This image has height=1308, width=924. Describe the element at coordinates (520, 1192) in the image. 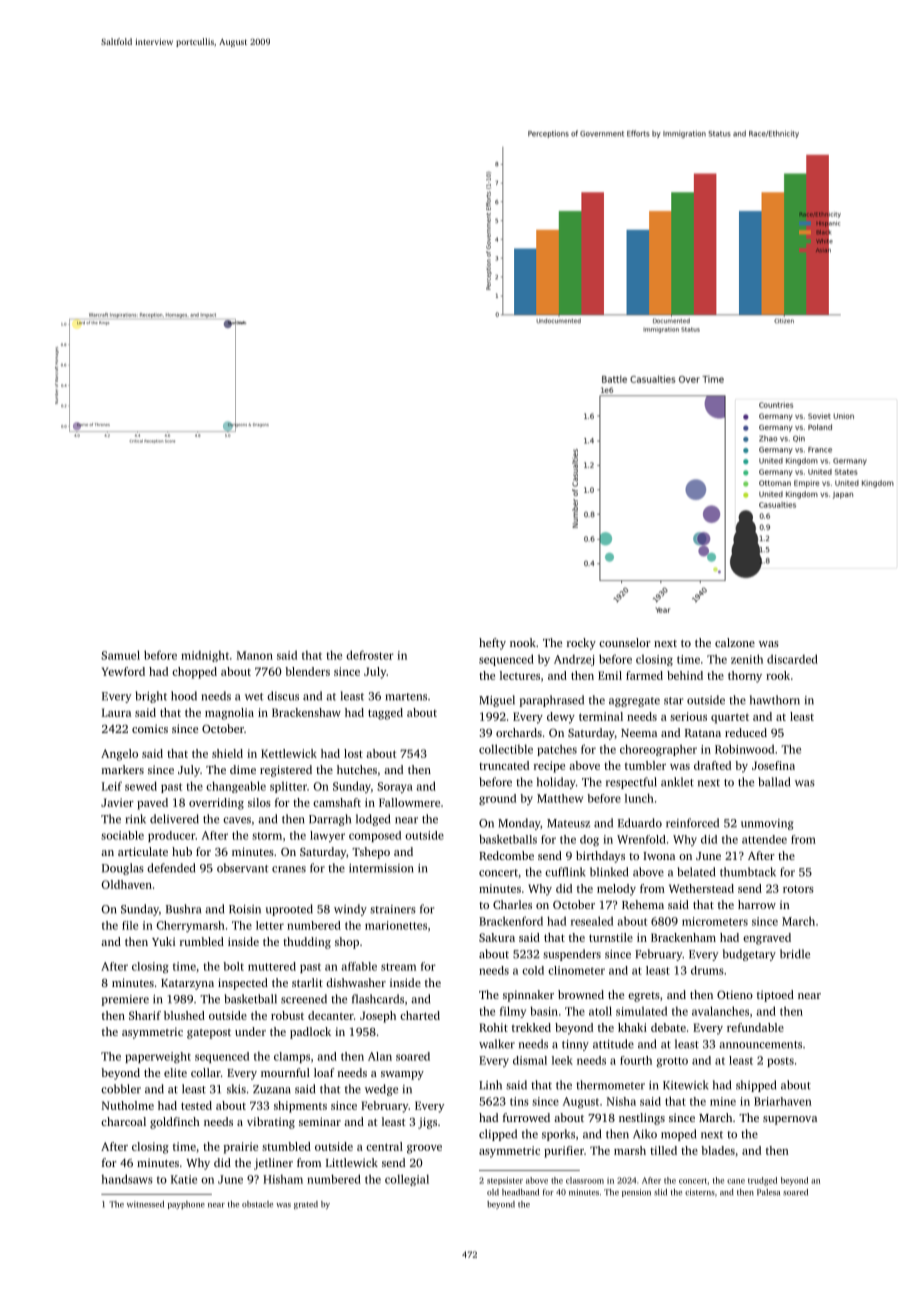

I see `headband` at that location.
